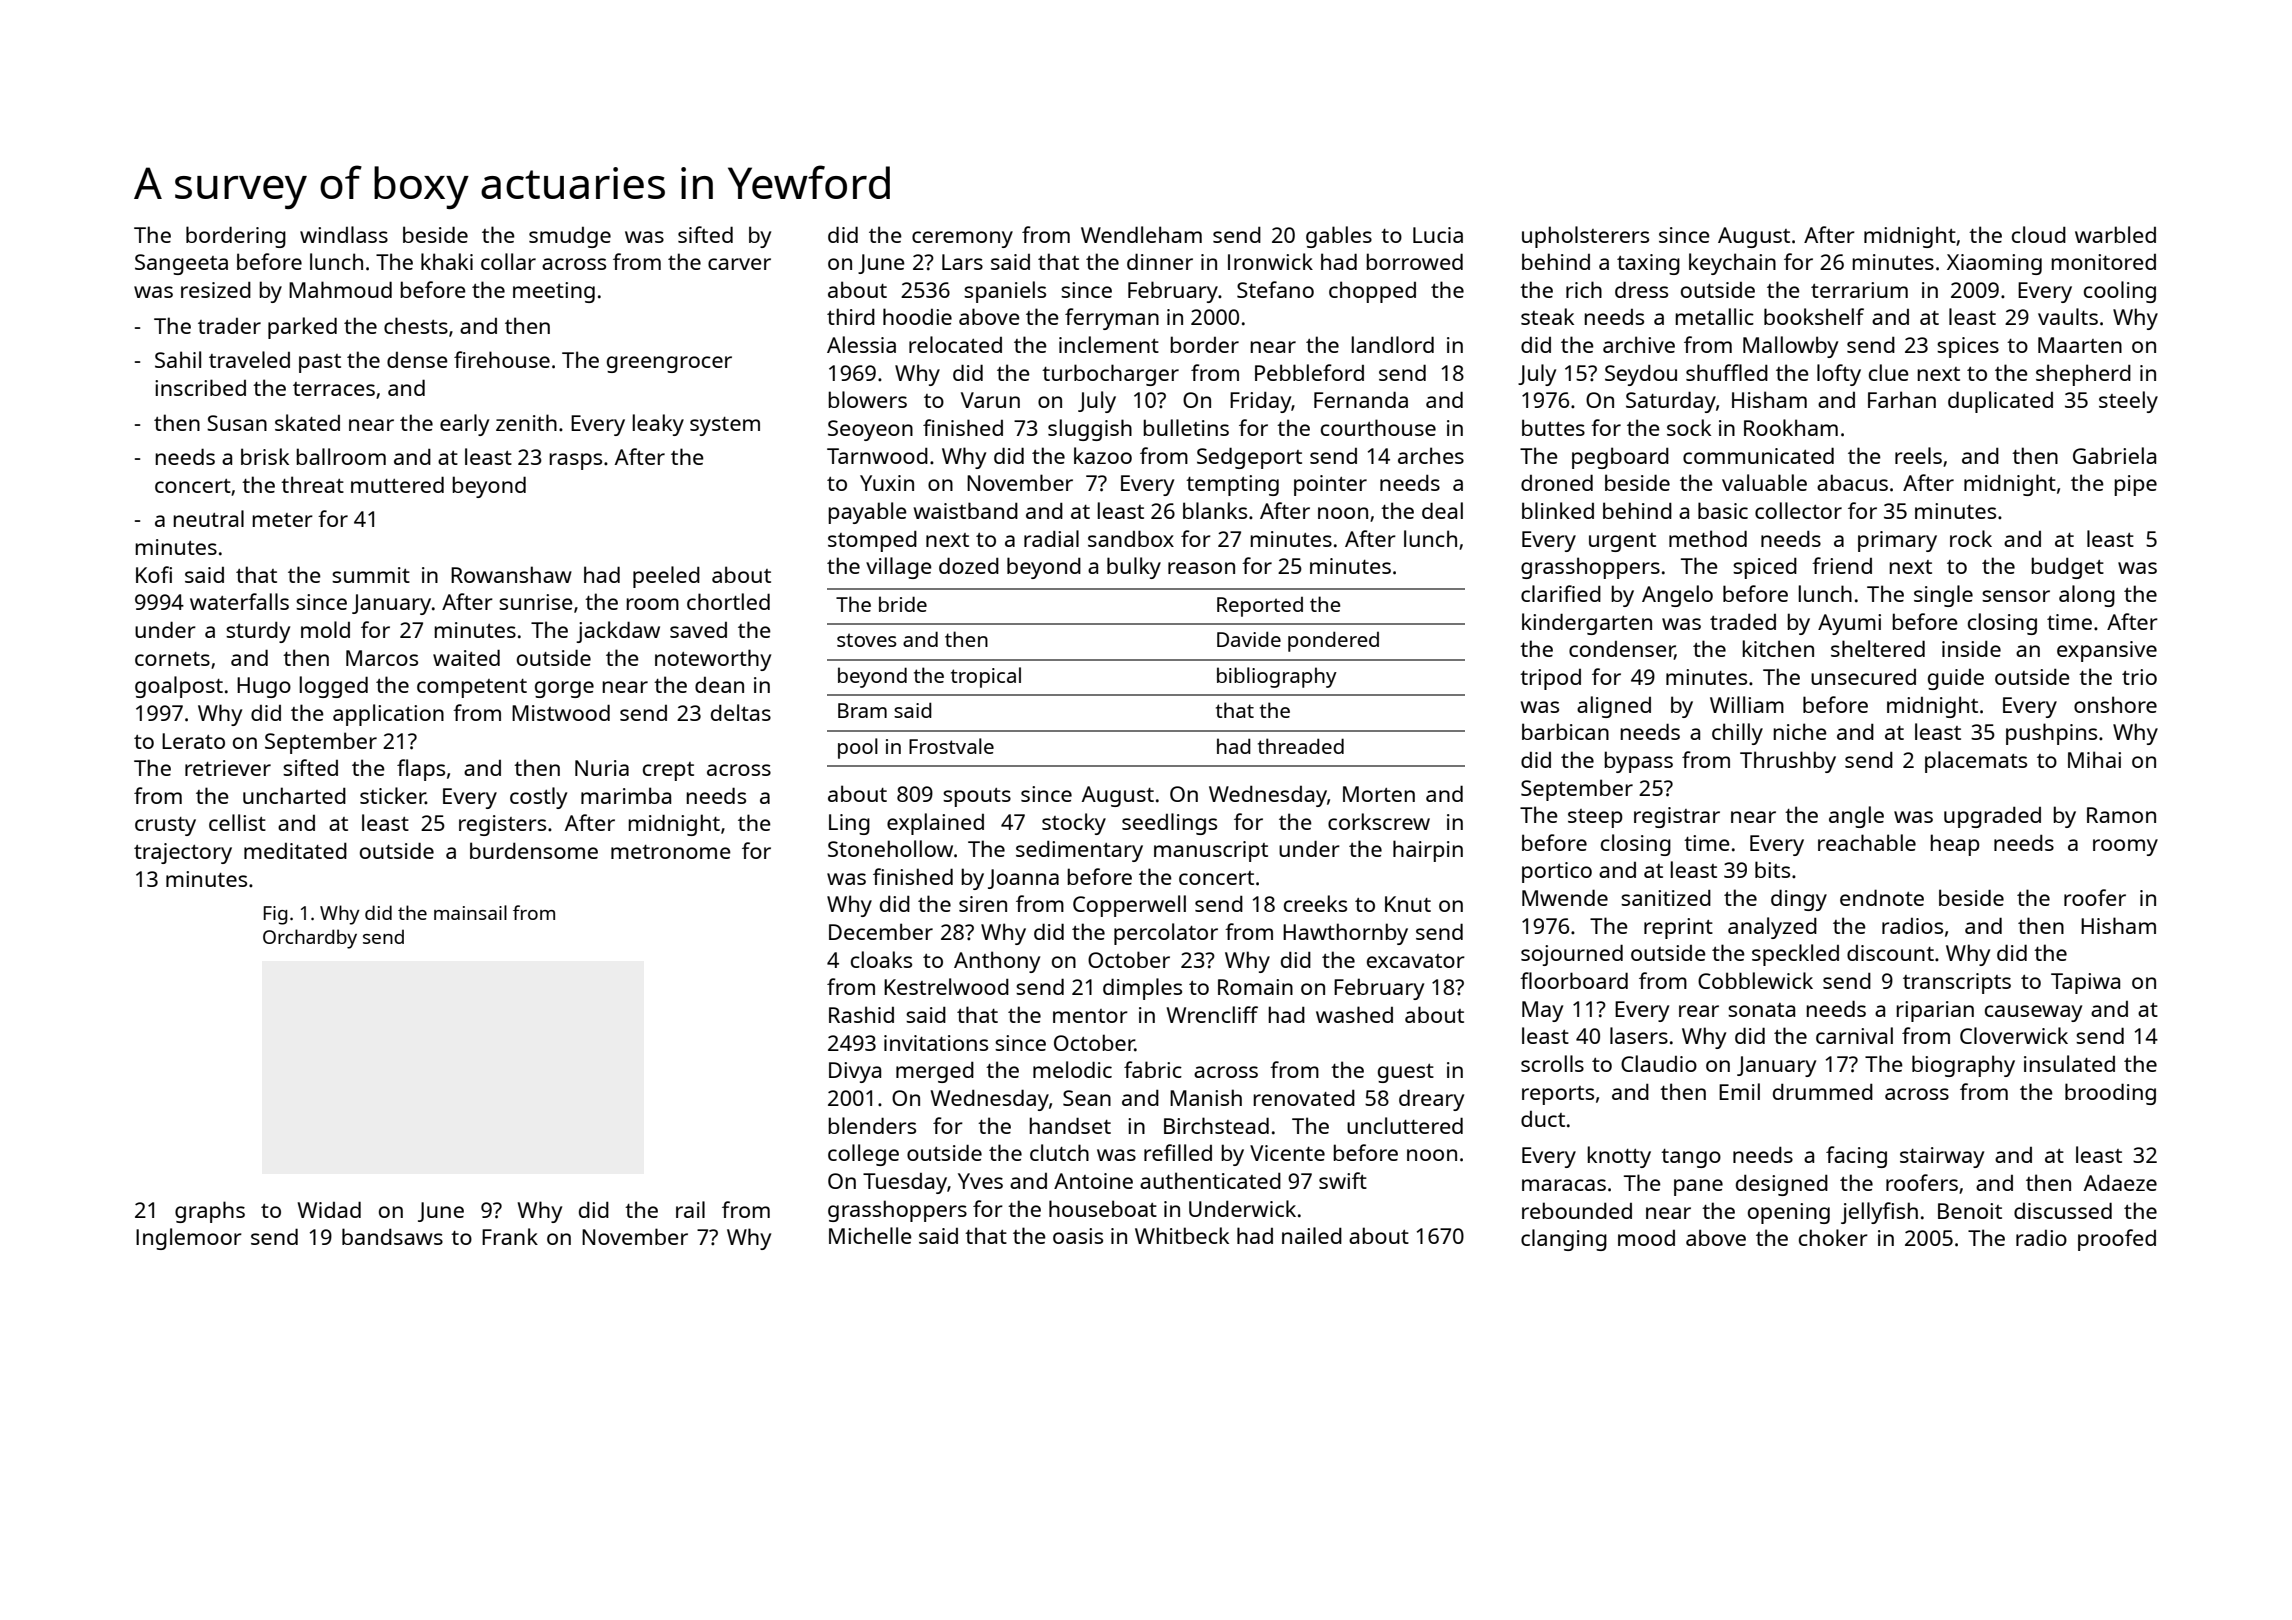 The image size is (2292, 1620). What do you see at coordinates (1166, 934) in the screenshot?
I see `percolator` at bounding box center [1166, 934].
